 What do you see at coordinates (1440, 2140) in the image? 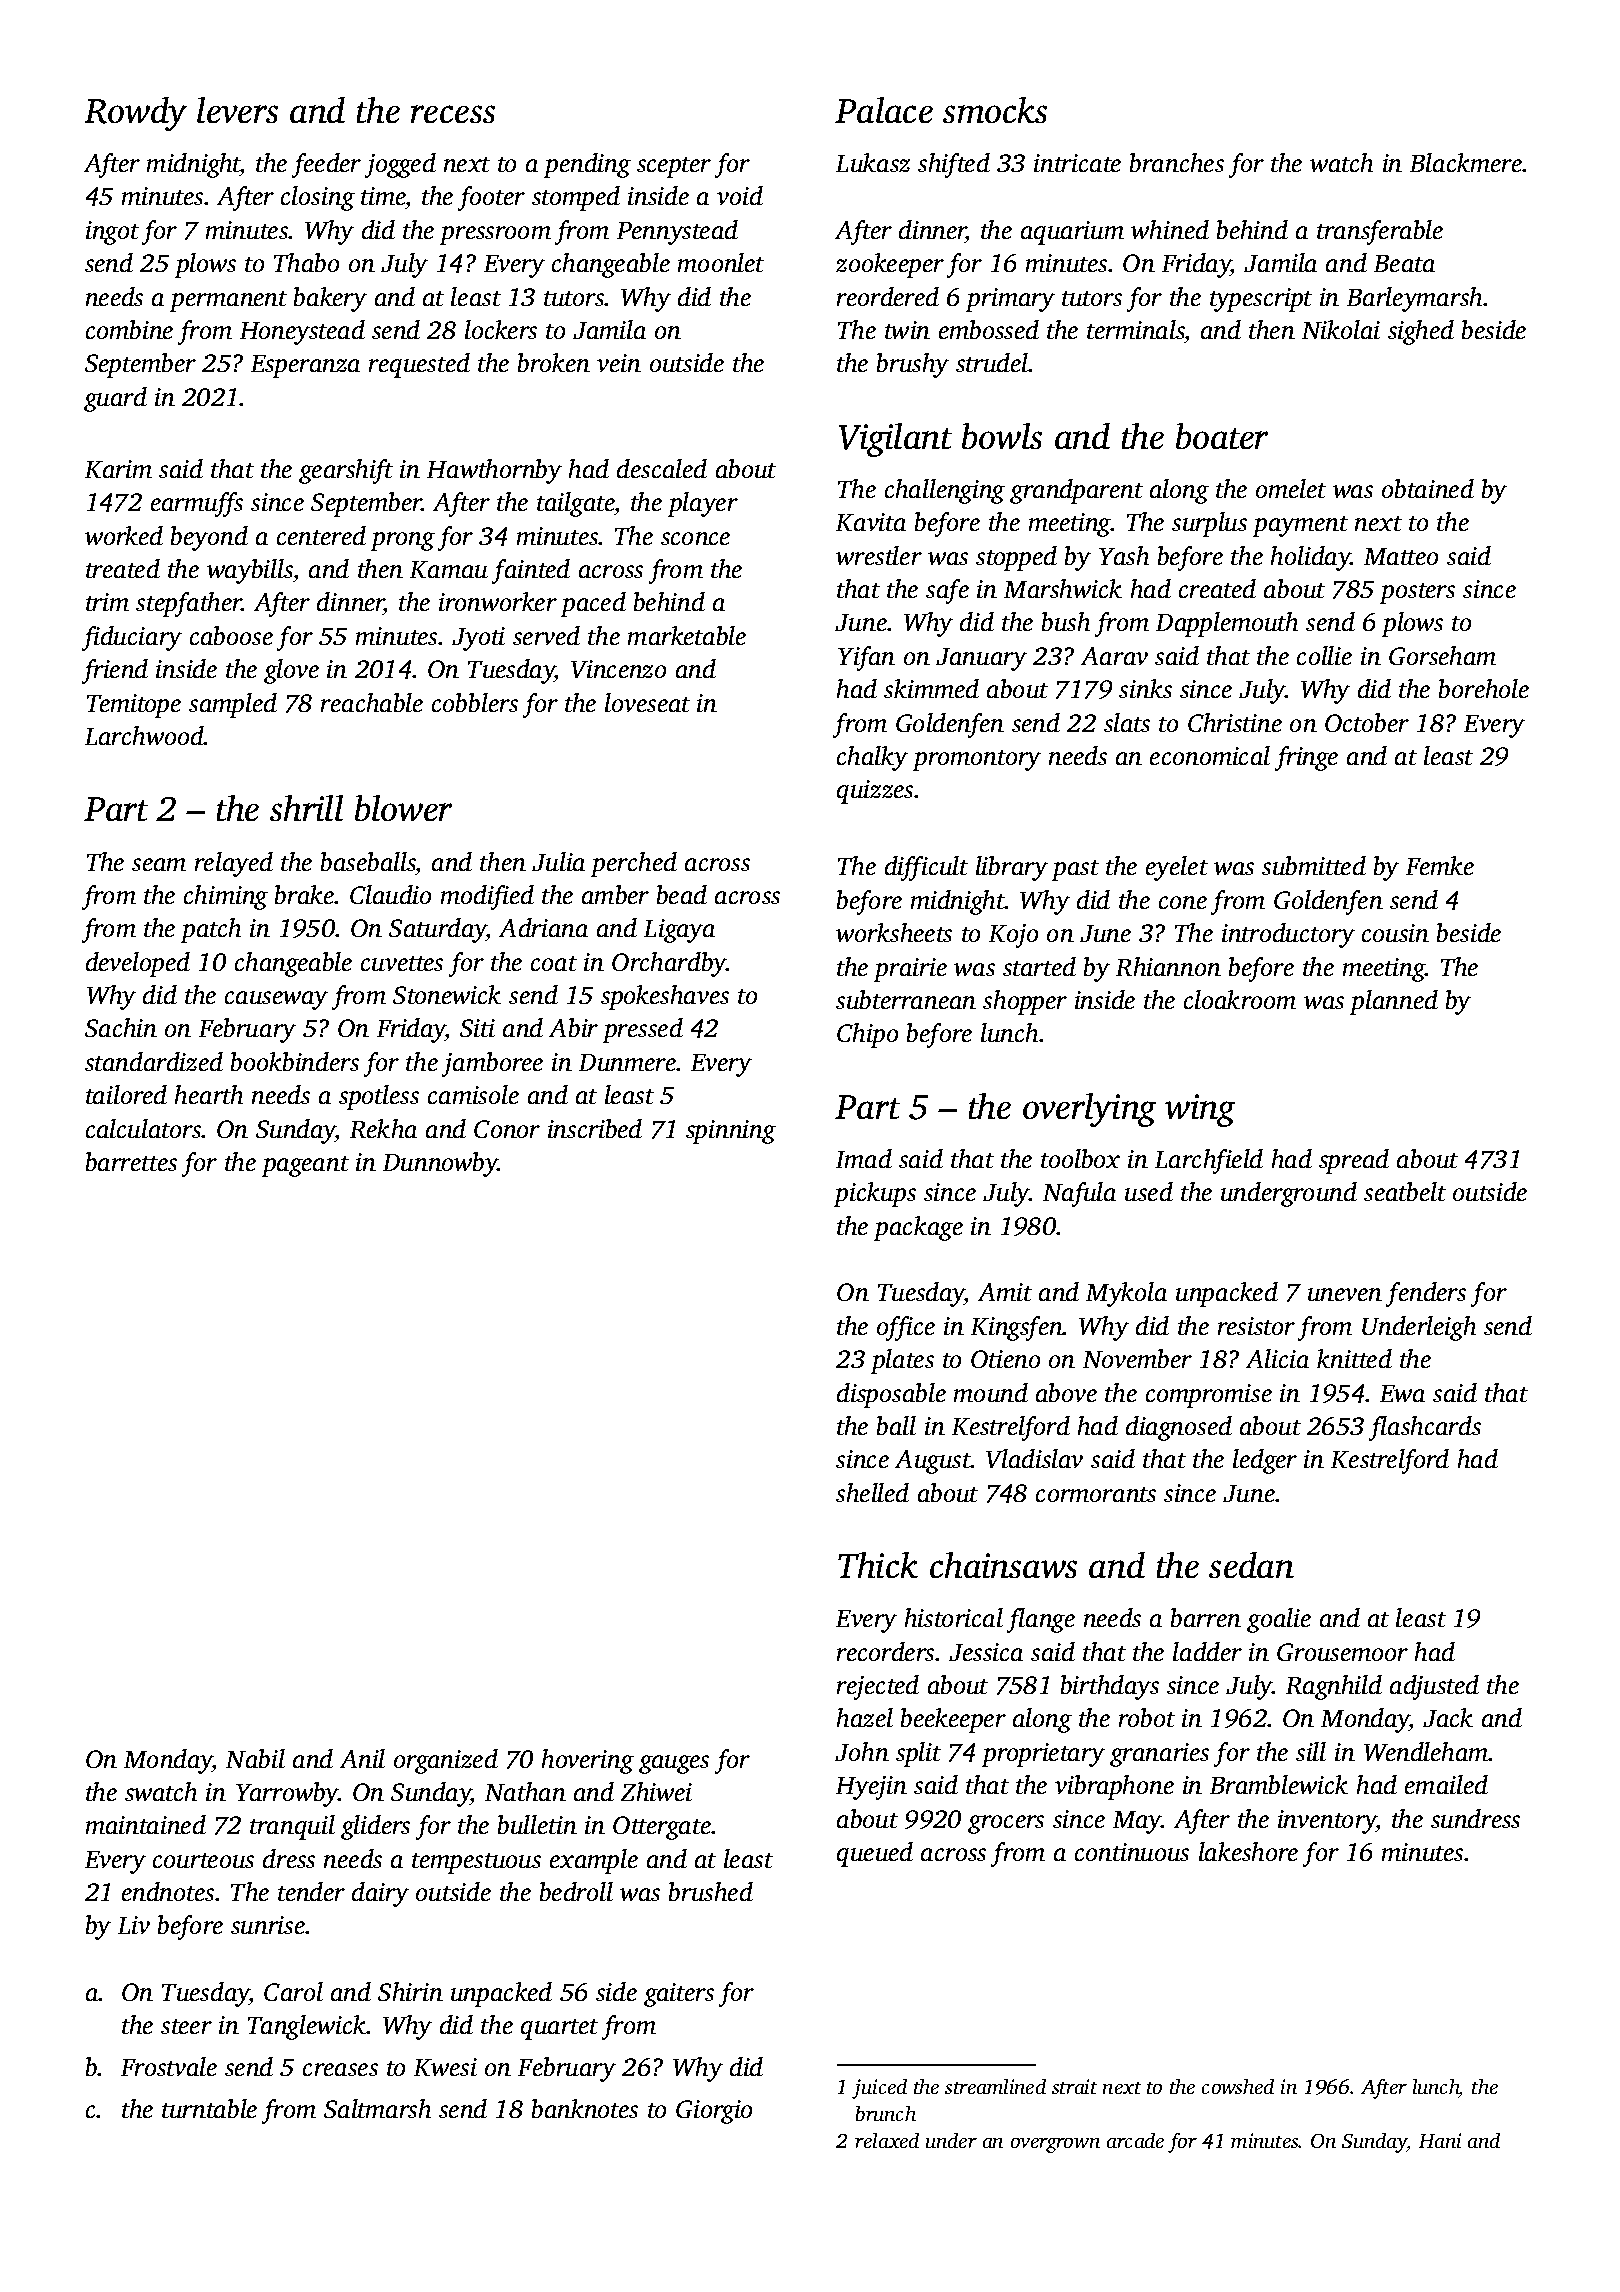
I see `Hani` at bounding box center [1440, 2140].
